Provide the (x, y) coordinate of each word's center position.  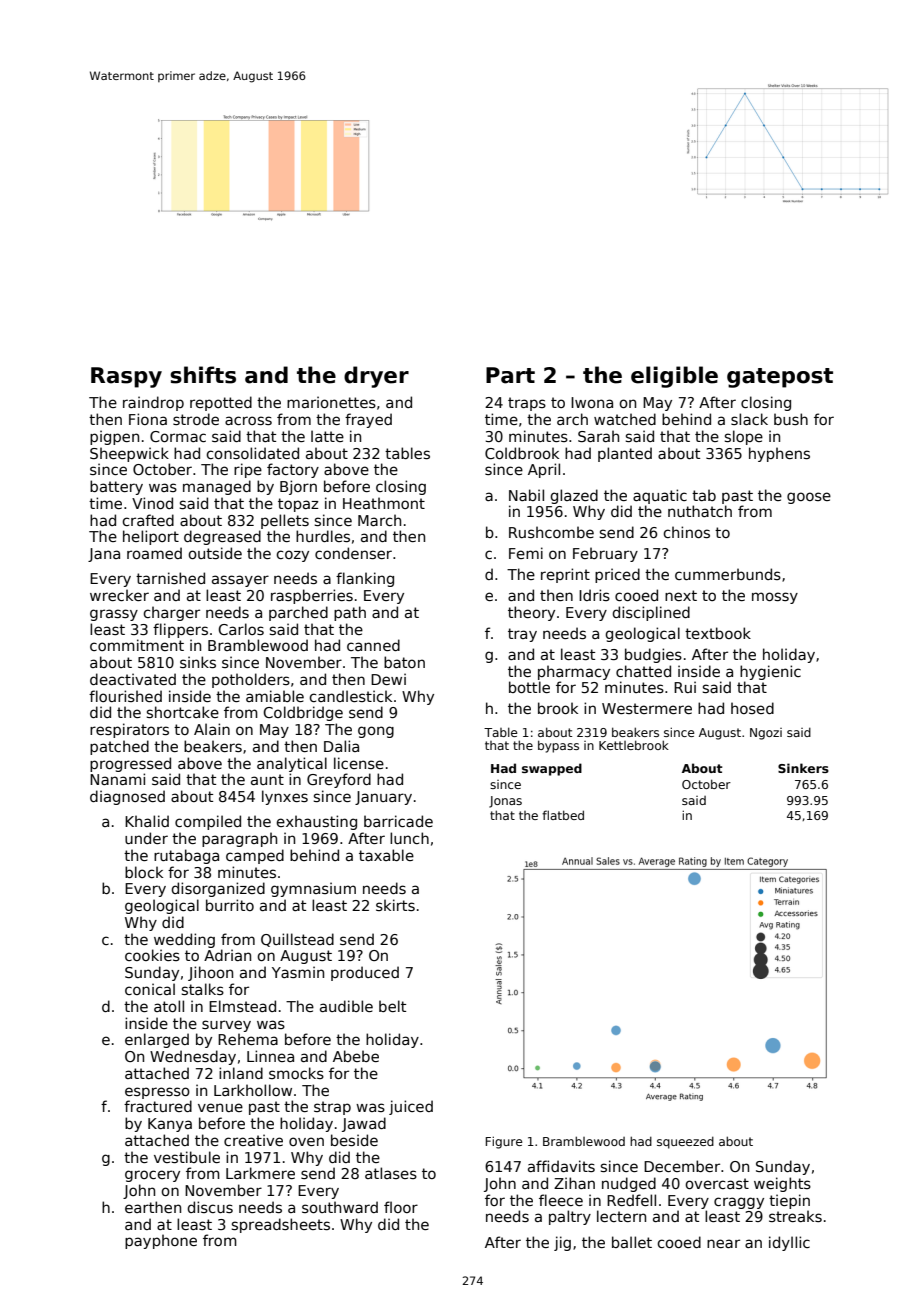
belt (392, 1006)
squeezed (685, 1142)
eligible (674, 377)
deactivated (133, 679)
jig (562, 1243)
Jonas (505, 802)
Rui (685, 687)
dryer (376, 377)
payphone (161, 1241)
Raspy (126, 377)
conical (150, 989)
